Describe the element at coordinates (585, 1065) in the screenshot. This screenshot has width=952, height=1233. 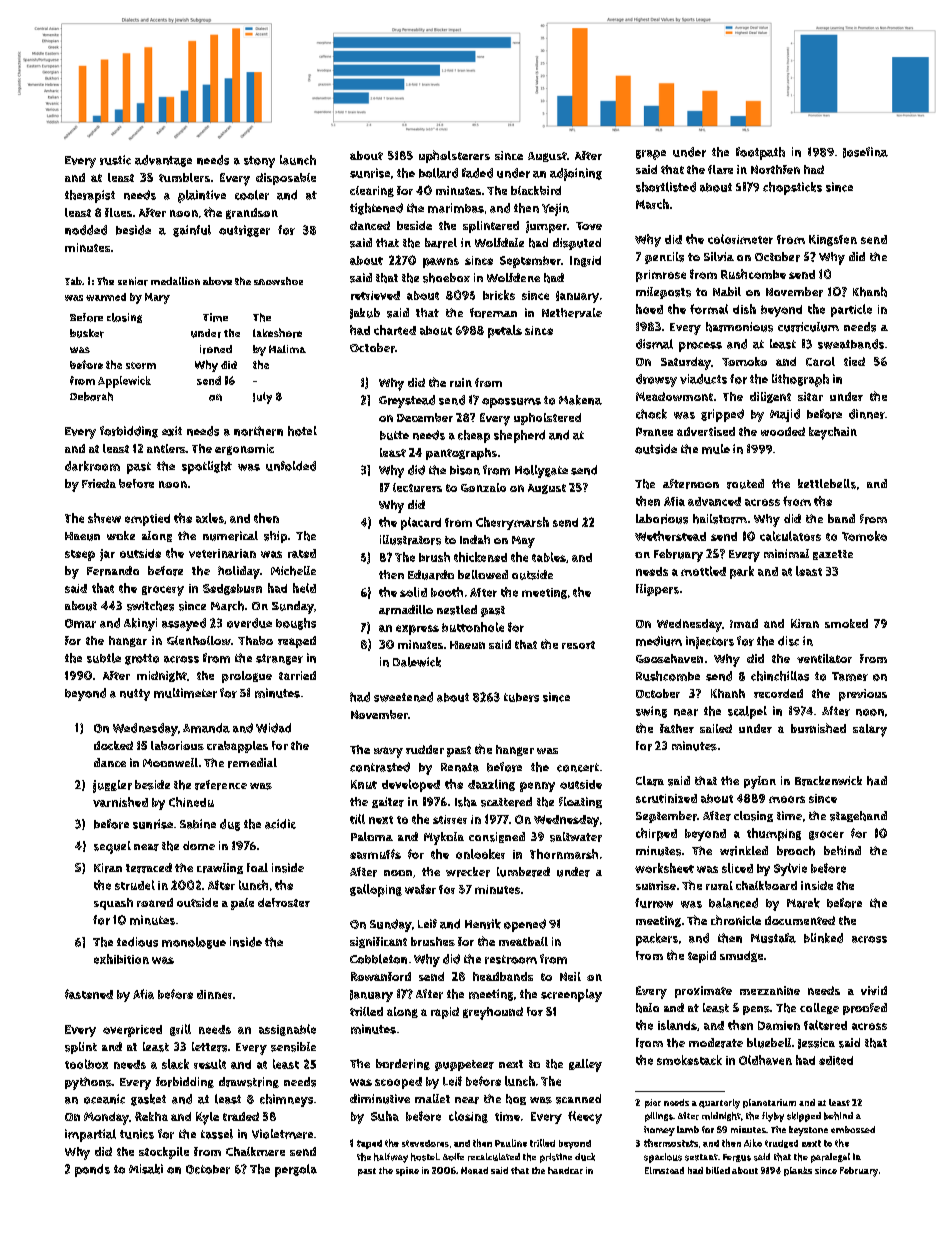
I see `galley` at that location.
